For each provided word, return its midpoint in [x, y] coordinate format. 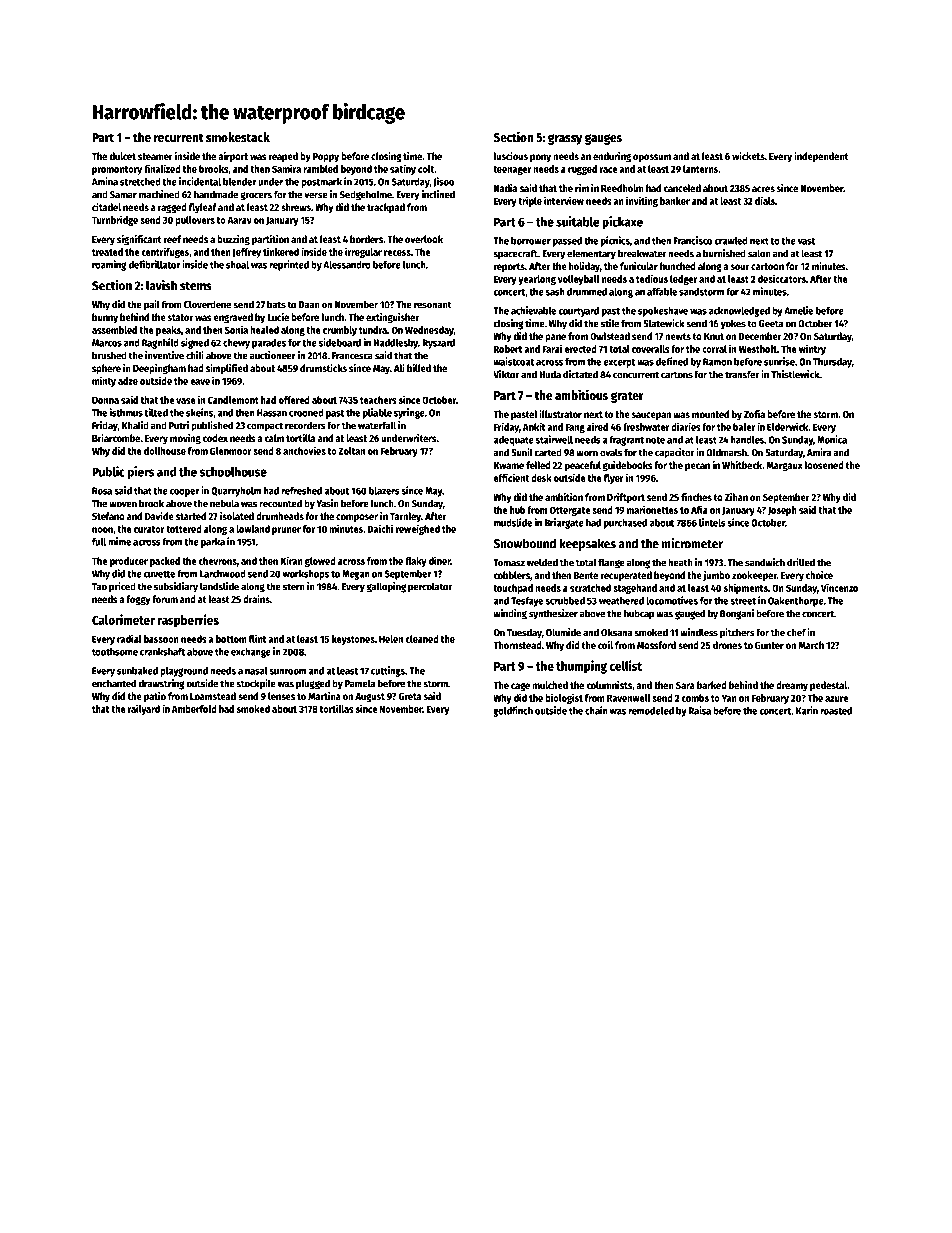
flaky [416, 562]
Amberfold [194, 709]
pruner [286, 531]
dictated [580, 374]
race [608, 170]
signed [195, 343]
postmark [321, 183]
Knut [714, 336]
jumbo [716, 576]
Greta [410, 696]
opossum [652, 158]
